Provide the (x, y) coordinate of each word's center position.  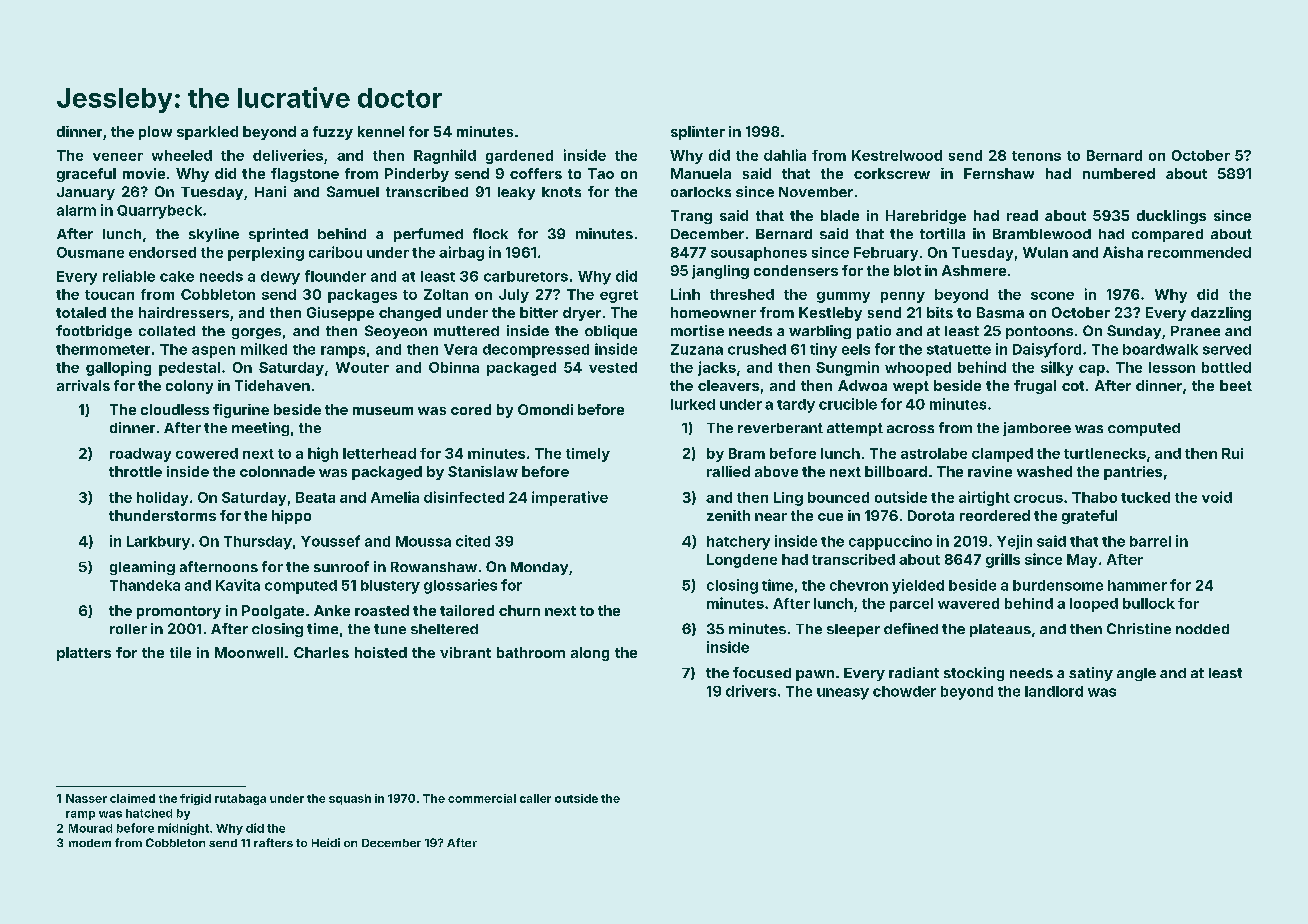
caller (535, 798)
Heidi (326, 842)
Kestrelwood (897, 155)
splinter (698, 133)
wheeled (182, 155)
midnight (183, 829)
